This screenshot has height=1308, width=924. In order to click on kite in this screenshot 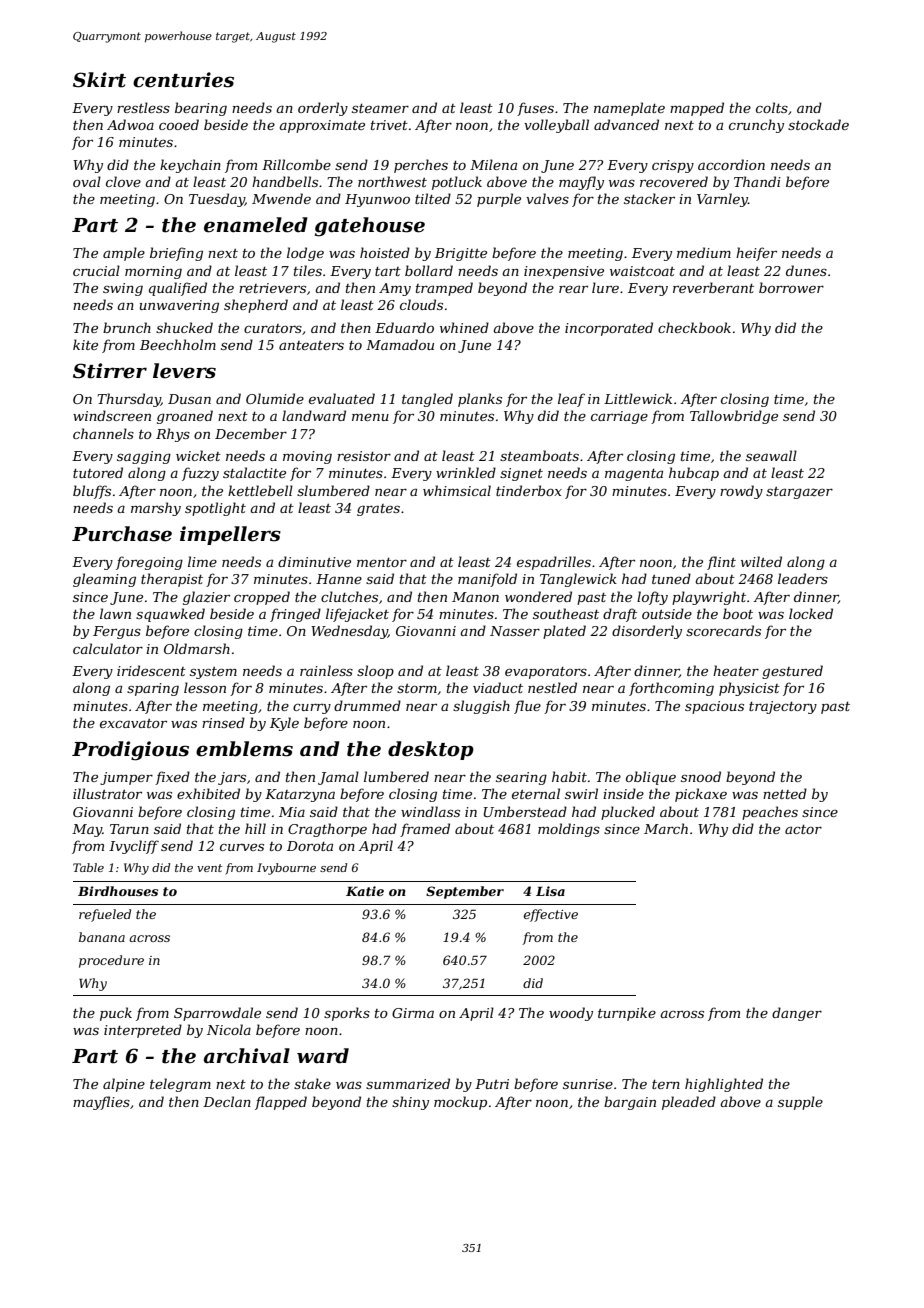, I will do `click(85, 344)`.
